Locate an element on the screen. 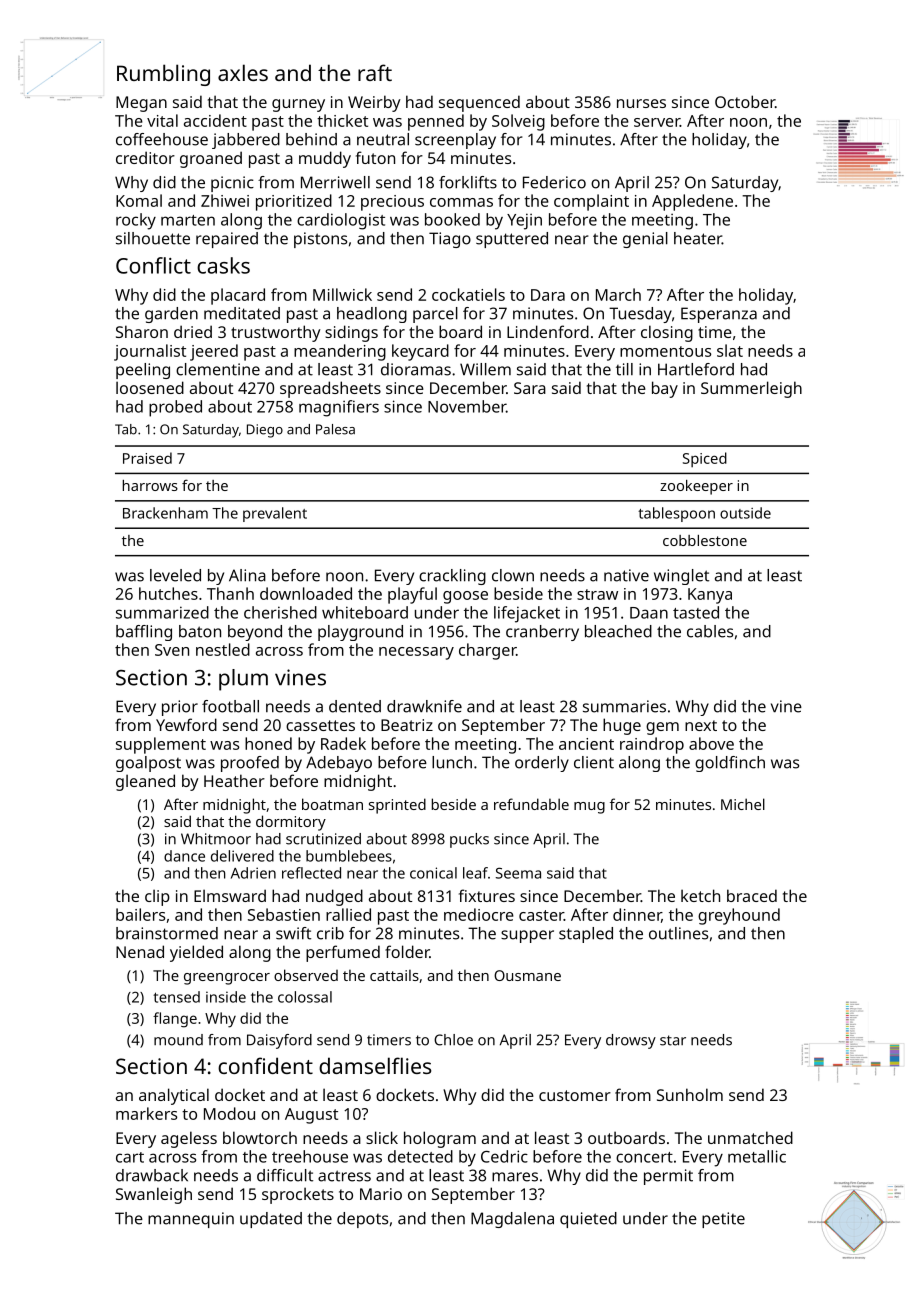  swift is located at coordinates (293, 933).
